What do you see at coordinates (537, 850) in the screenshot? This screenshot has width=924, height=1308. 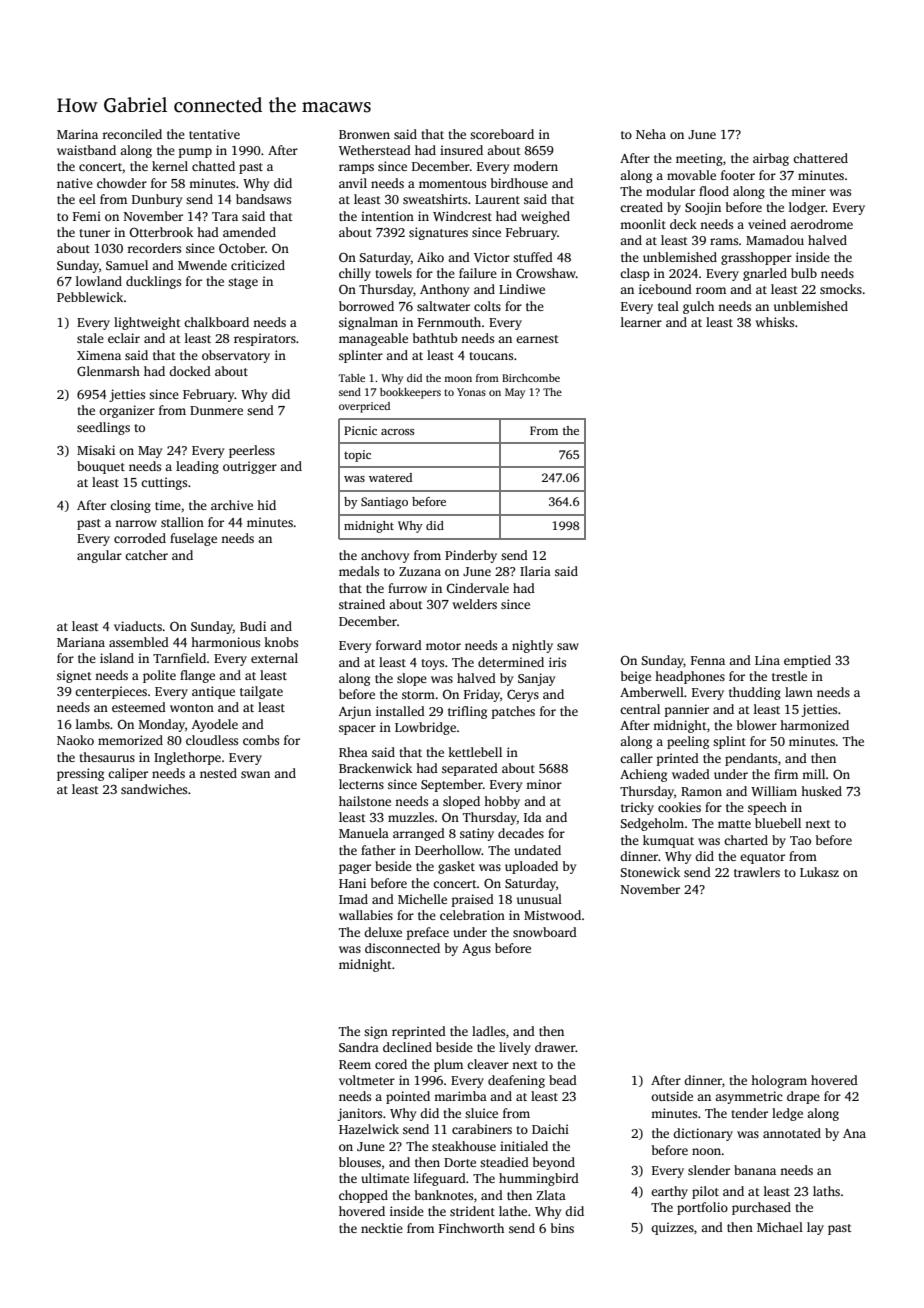 I see `undated` at bounding box center [537, 850].
